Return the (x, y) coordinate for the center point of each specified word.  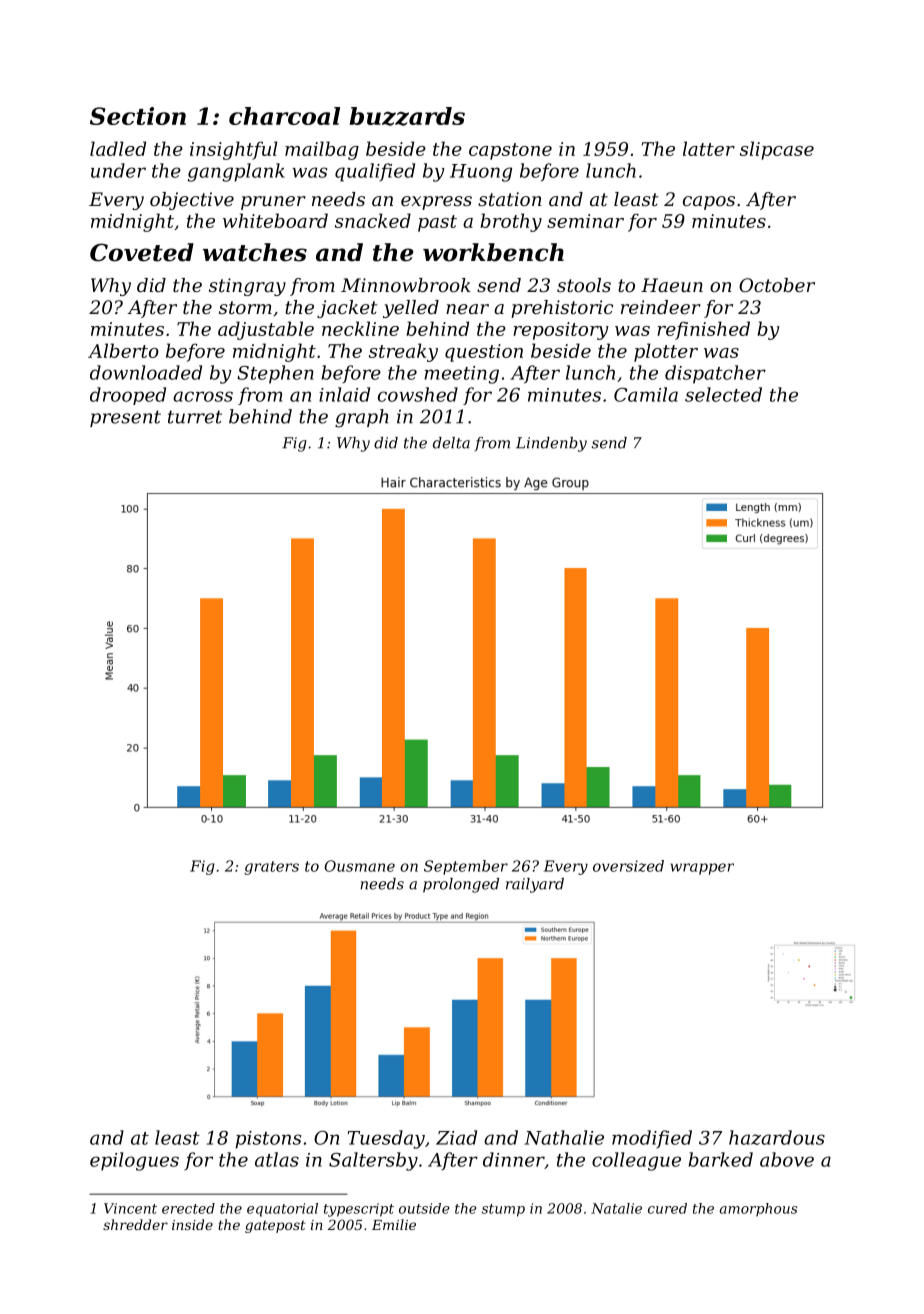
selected (723, 394)
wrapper (702, 869)
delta (451, 443)
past (437, 223)
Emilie (394, 1224)
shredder (135, 1224)
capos (709, 203)
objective (192, 201)
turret (195, 417)
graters (271, 868)
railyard (535, 885)
